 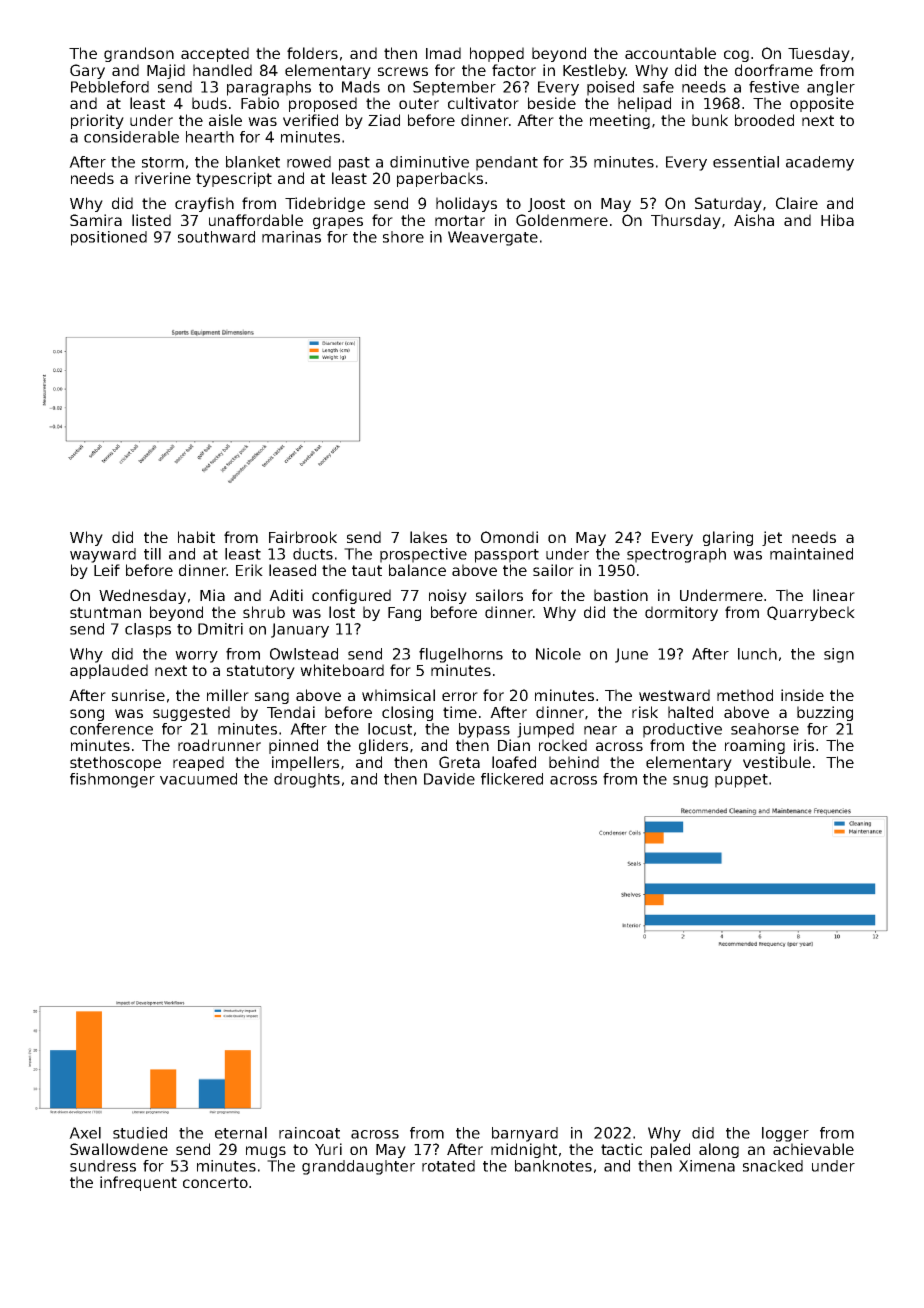 What do you see at coordinates (196, 537) in the screenshot?
I see `habit` at bounding box center [196, 537].
